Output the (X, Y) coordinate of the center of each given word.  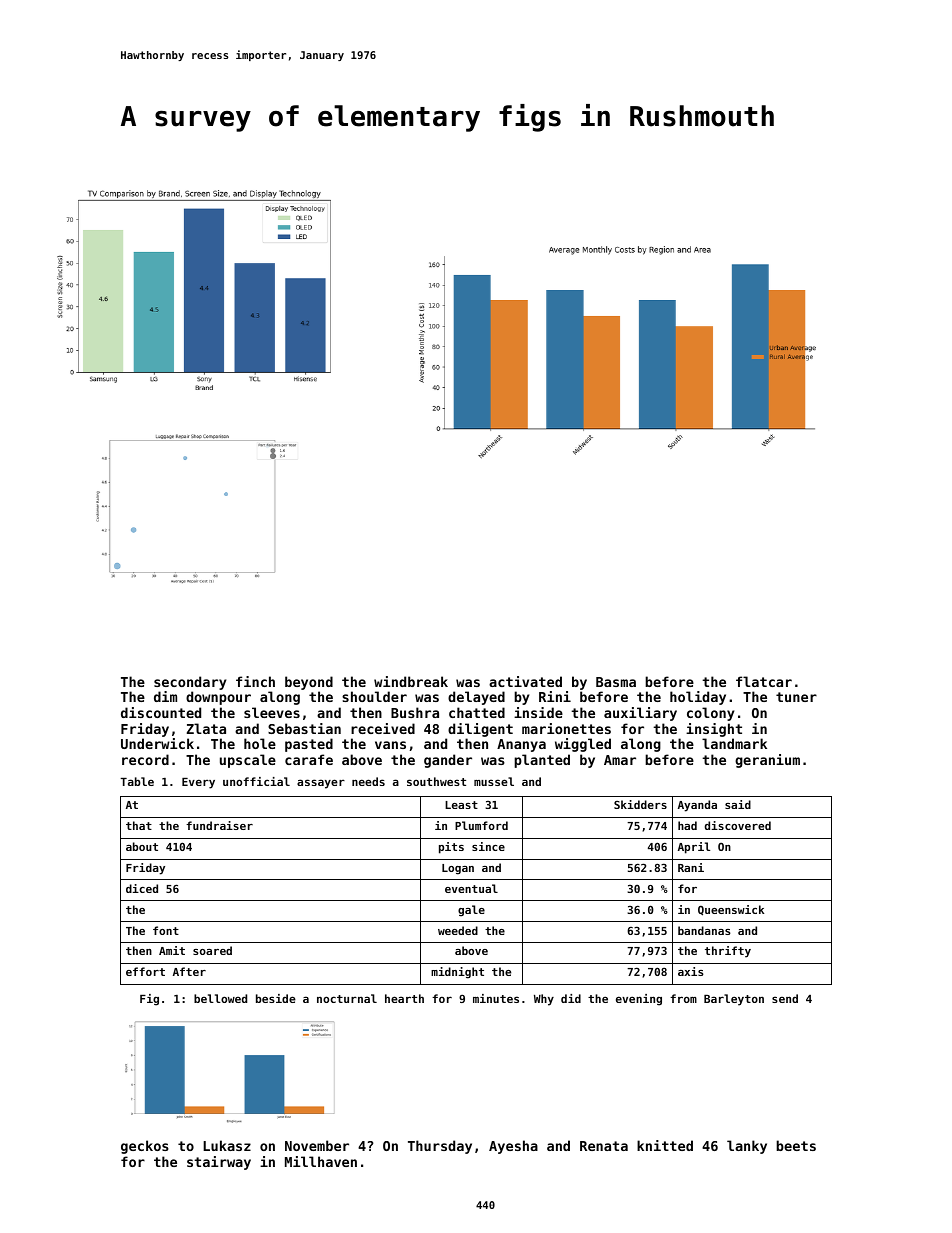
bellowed (220, 998)
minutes (496, 998)
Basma (616, 682)
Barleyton (734, 1000)
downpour (218, 698)
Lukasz (227, 1145)
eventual (471, 888)
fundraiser (219, 825)
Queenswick (731, 910)
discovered (738, 825)
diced (142, 888)
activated (525, 681)
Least (461, 805)
